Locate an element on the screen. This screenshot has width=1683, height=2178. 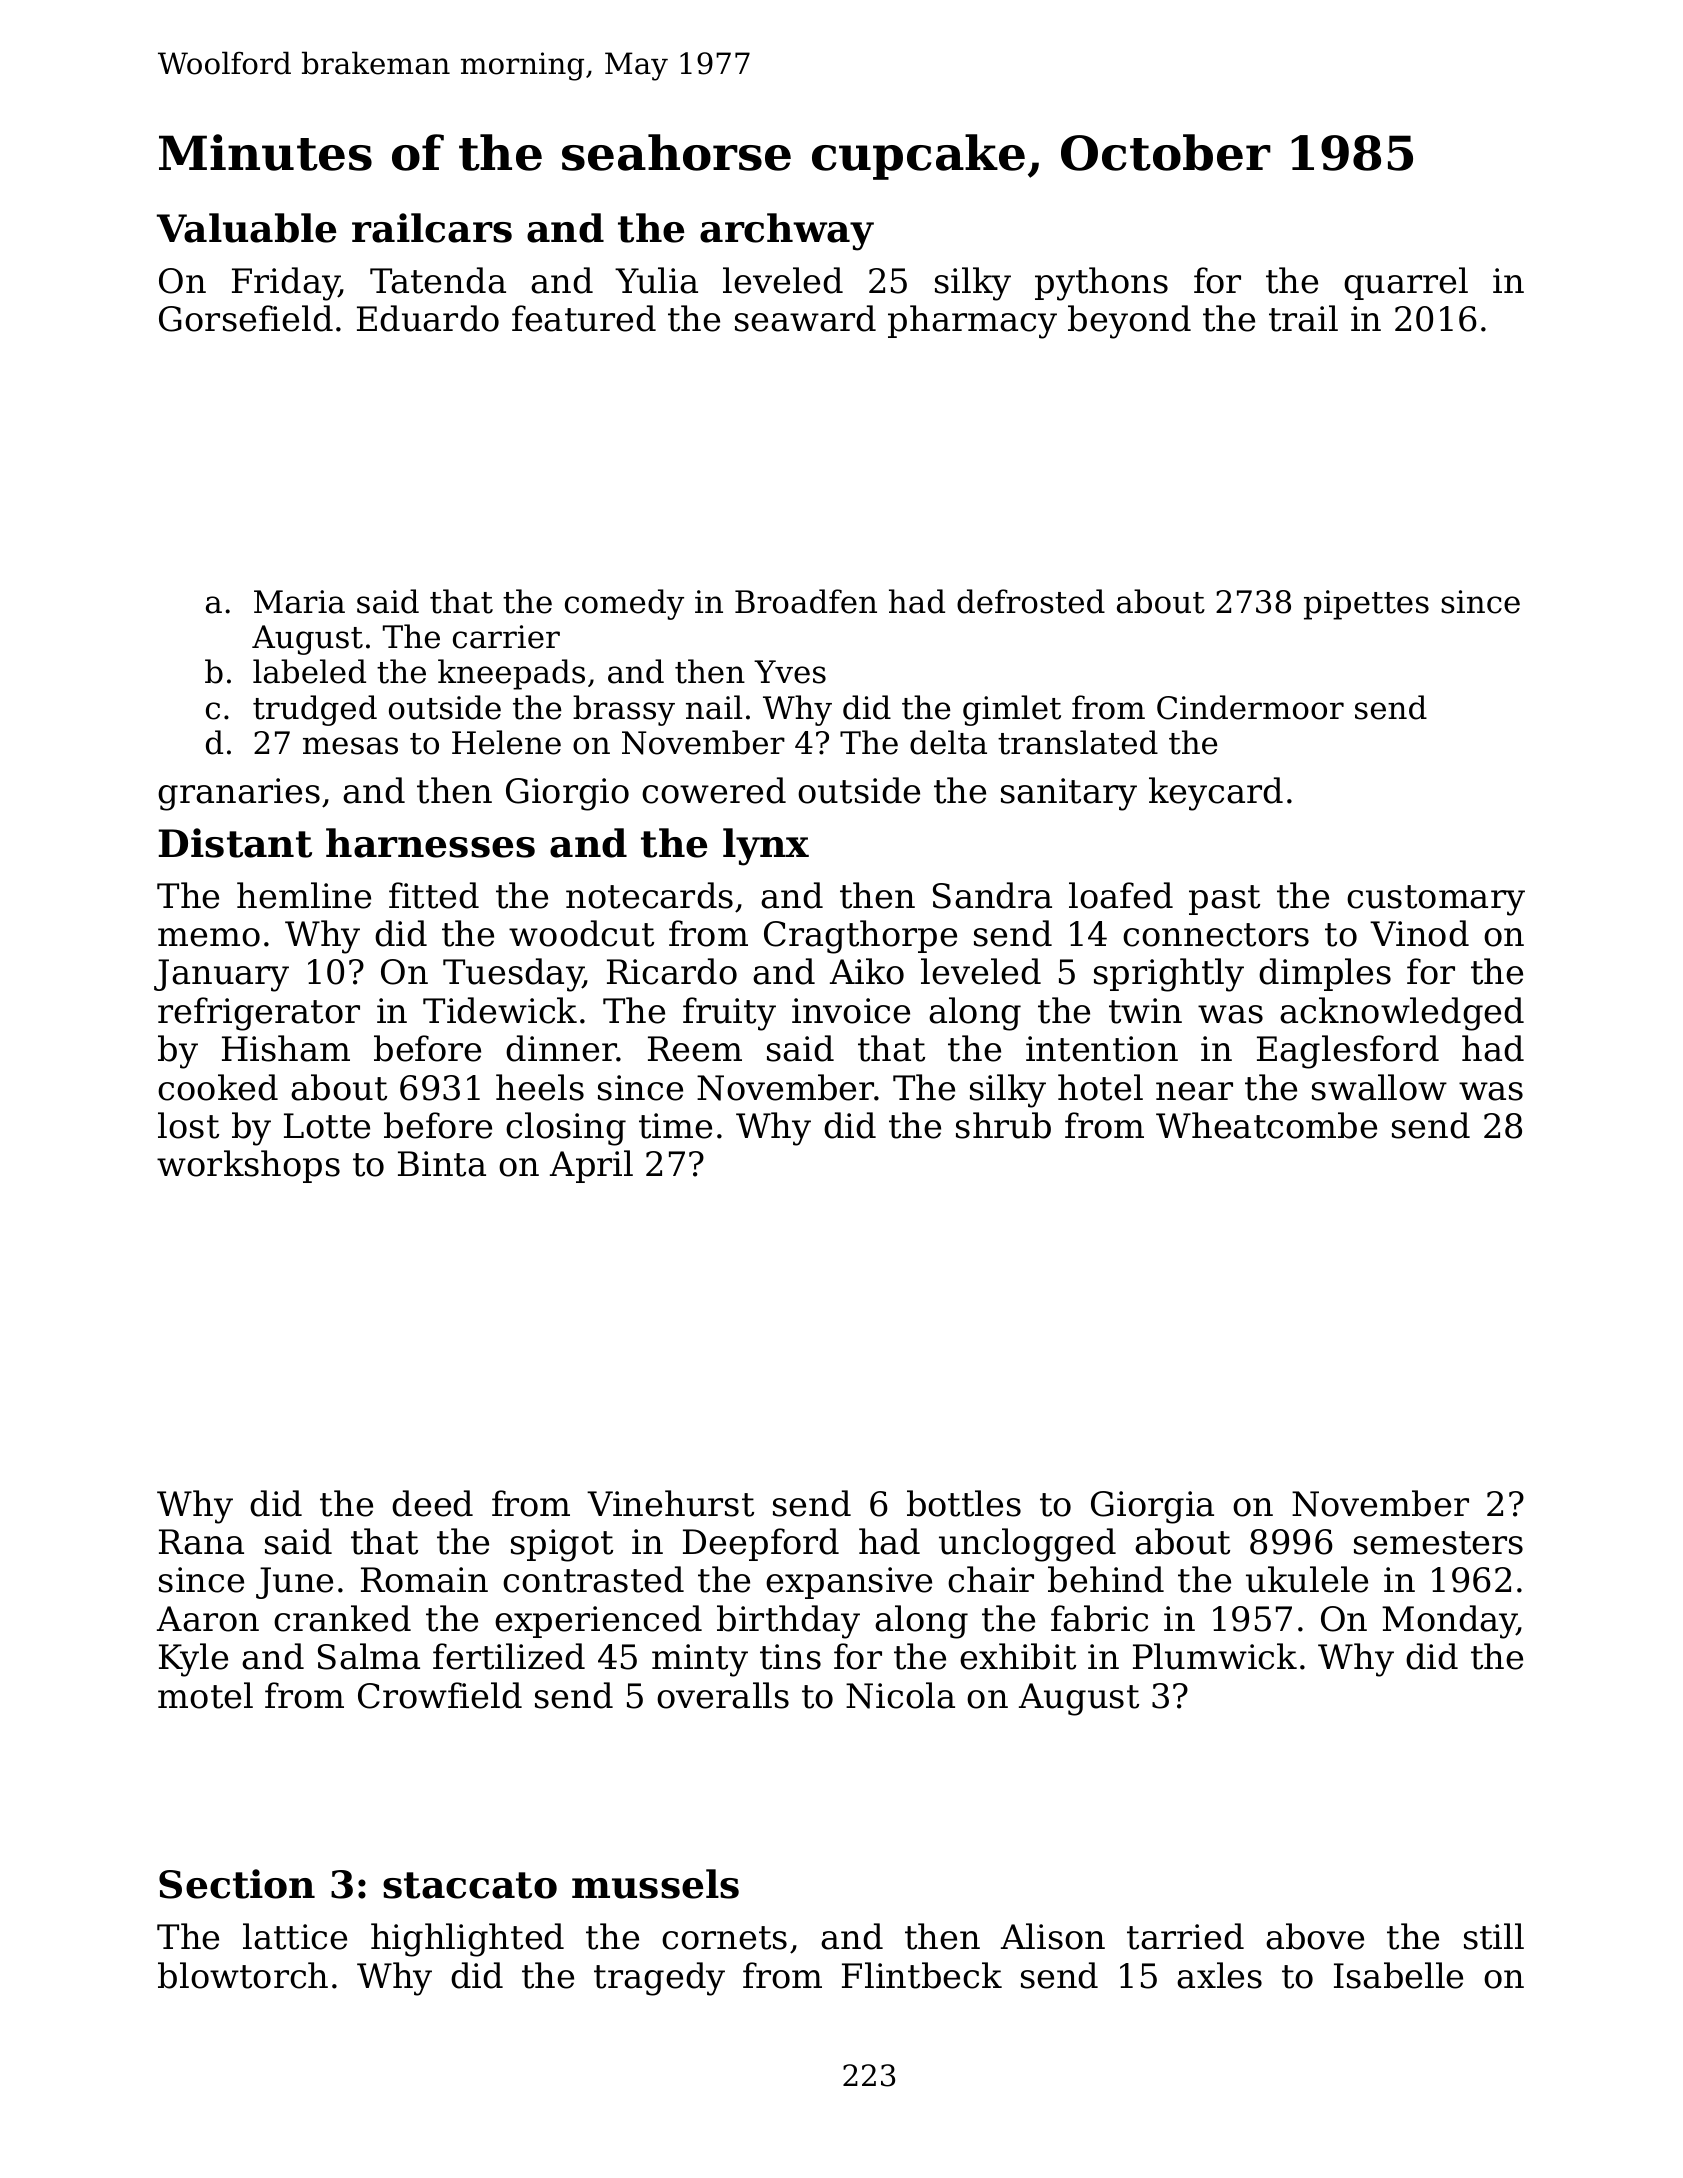
archway is located at coordinates (787, 232).
